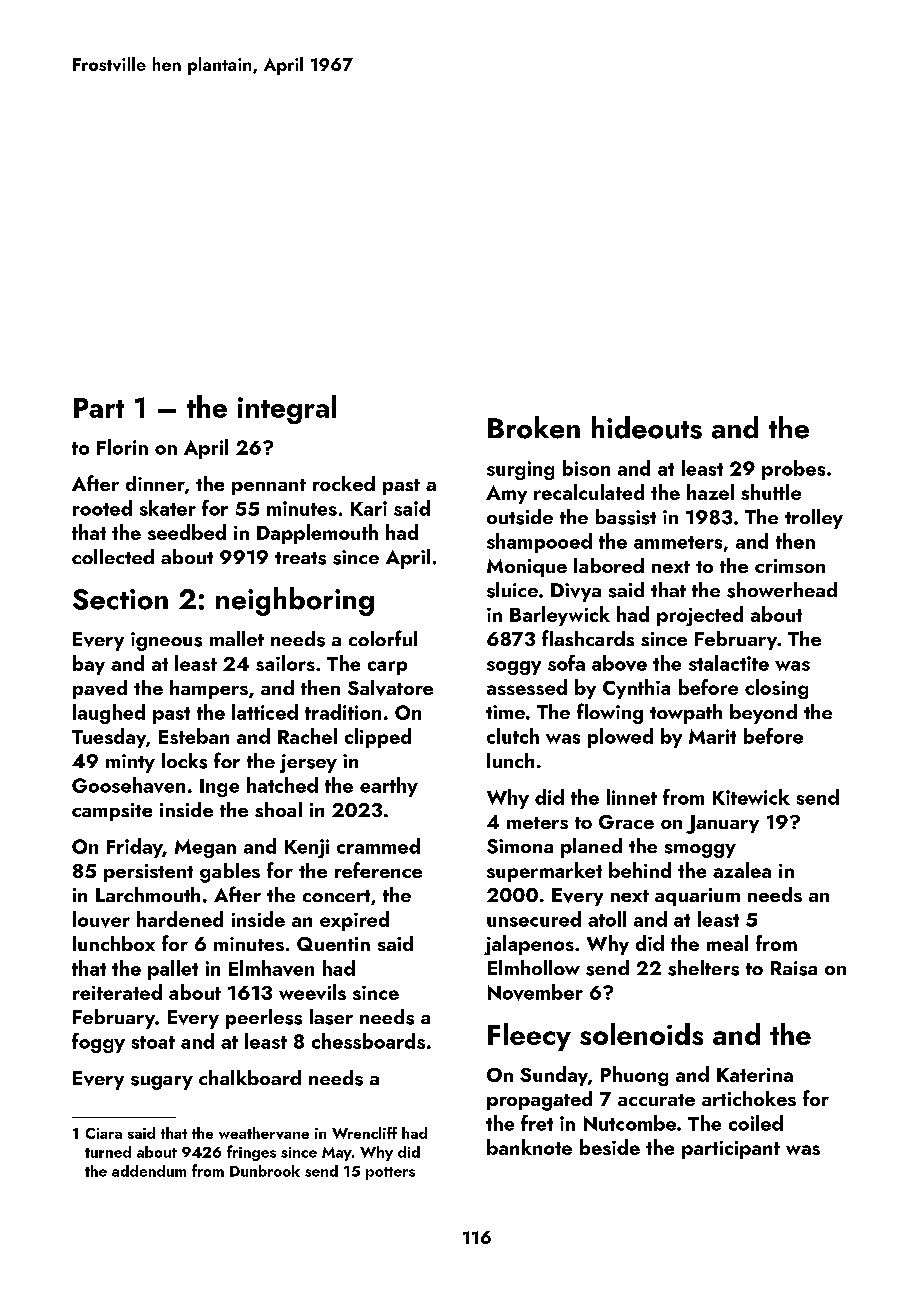 The image size is (924, 1311). What do you see at coordinates (180, 919) in the screenshot?
I see `hardened` at bounding box center [180, 919].
